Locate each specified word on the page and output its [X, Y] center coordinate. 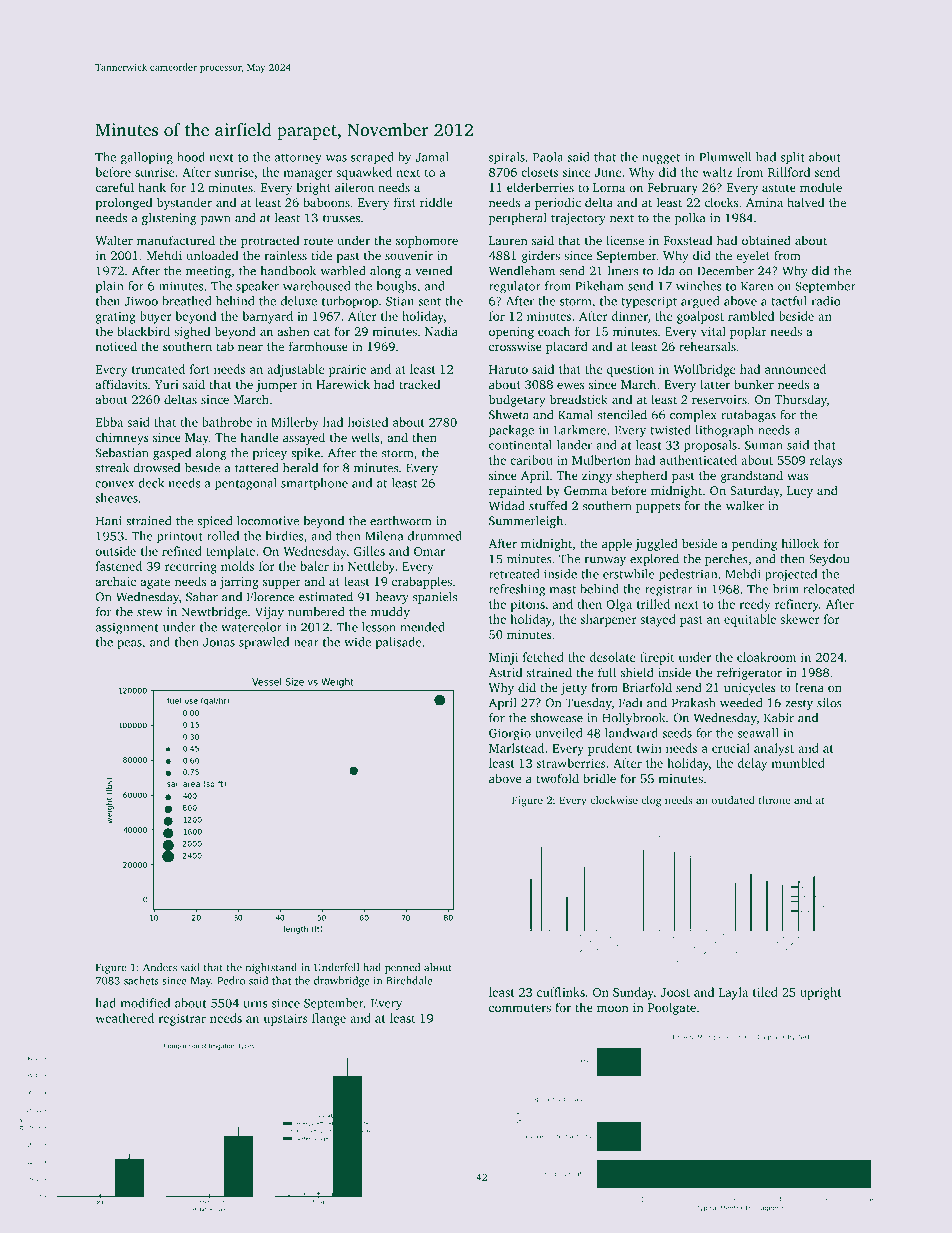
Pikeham [599, 286]
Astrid [505, 672]
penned [402, 968]
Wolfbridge [704, 370]
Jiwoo [141, 301]
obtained [766, 240]
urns [255, 1004]
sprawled [264, 643]
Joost [675, 992]
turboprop [350, 302]
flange [329, 1019]
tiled [765, 992]
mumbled [798, 763]
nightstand [271, 968]
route [318, 241]
